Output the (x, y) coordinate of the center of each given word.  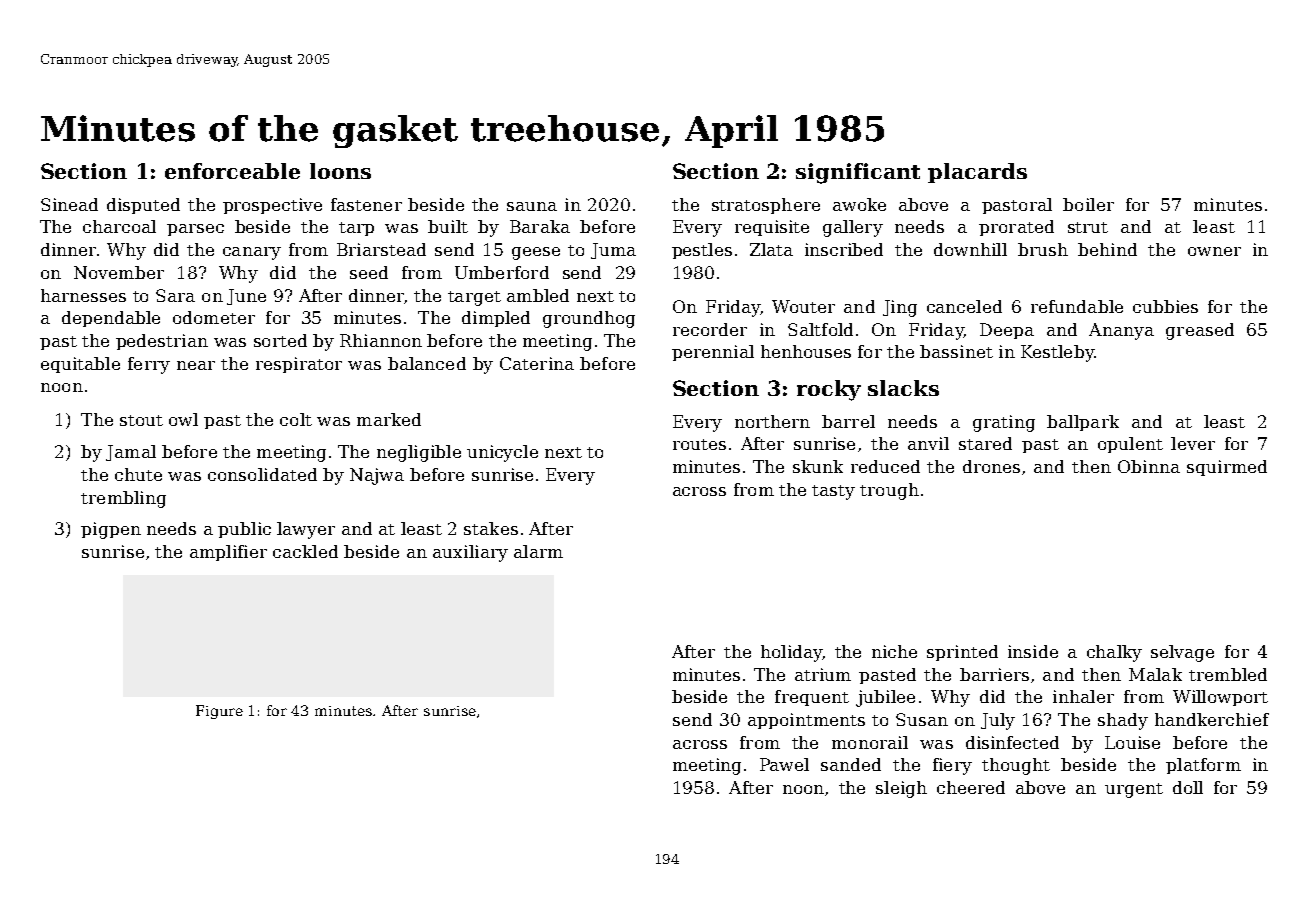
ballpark (1083, 423)
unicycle (502, 453)
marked (389, 419)
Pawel (784, 764)
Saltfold (820, 329)
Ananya (1121, 331)
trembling (123, 499)
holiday (791, 653)
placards (977, 173)
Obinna (1149, 466)
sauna (532, 206)
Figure (219, 712)
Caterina (537, 363)
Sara (175, 295)
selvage (1182, 653)
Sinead (69, 204)
